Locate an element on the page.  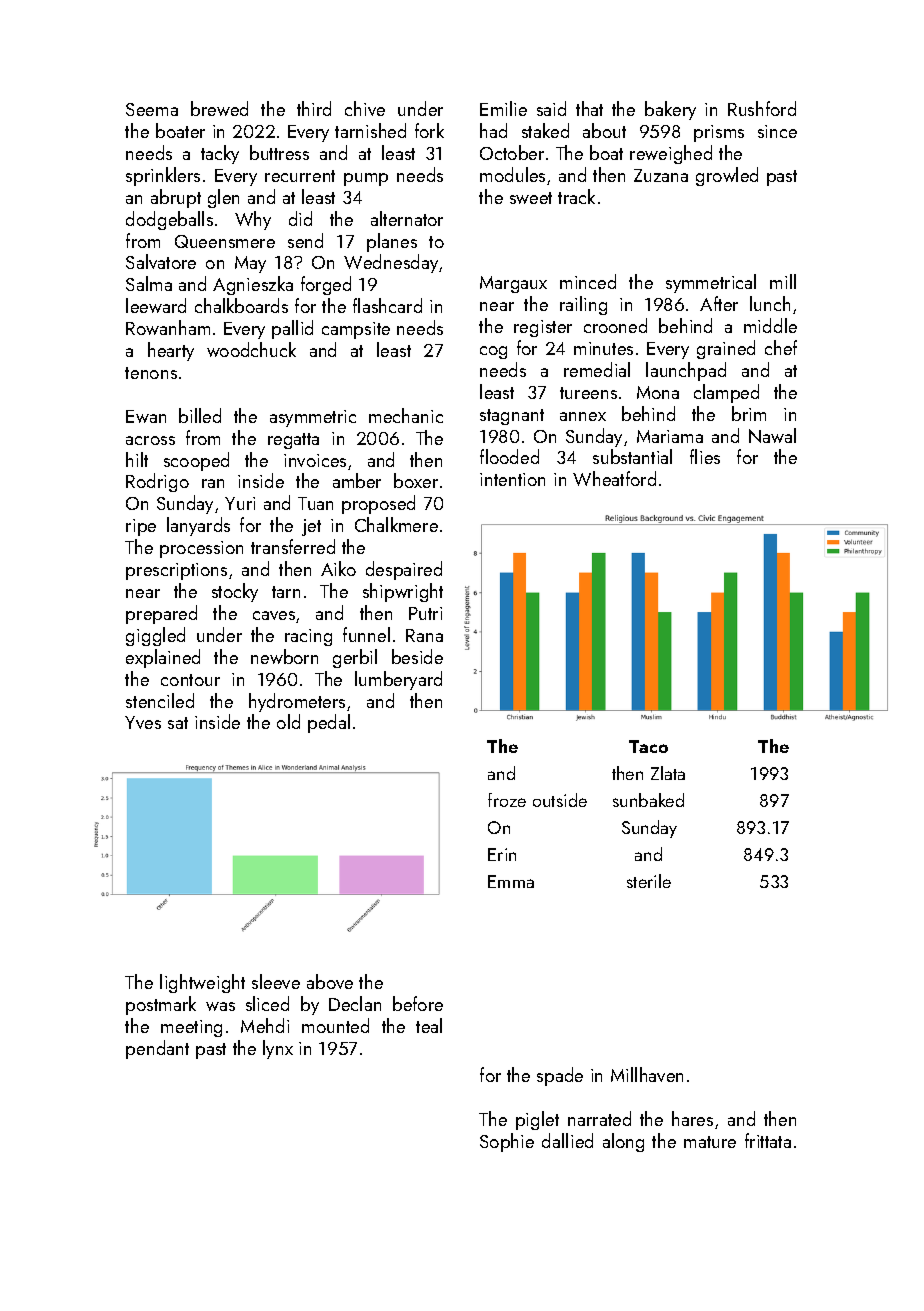
contour is located at coordinates (190, 680).
